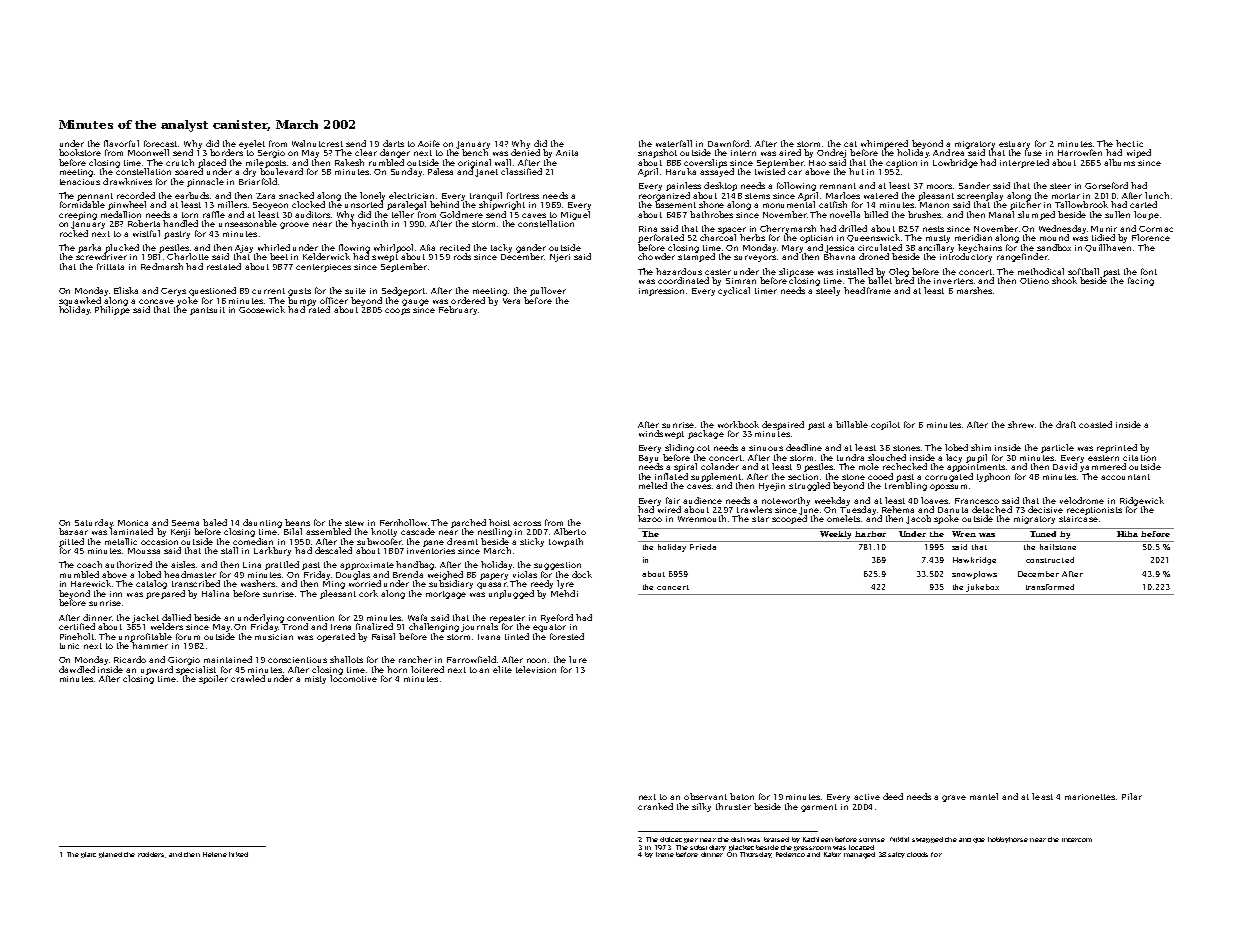  What do you see at coordinates (80, 301) in the screenshot?
I see `squawked` at bounding box center [80, 301].
